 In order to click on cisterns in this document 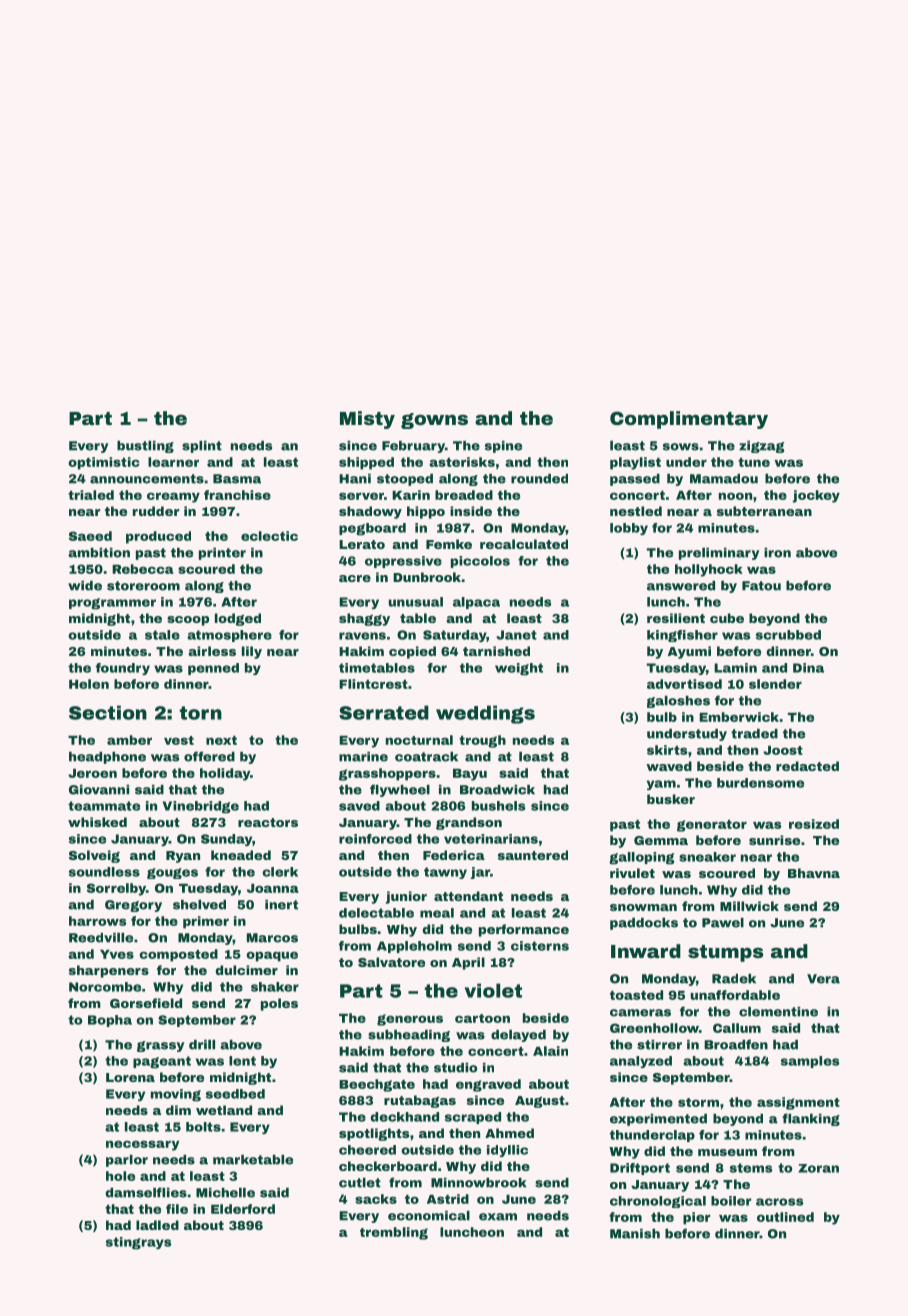, I will do `click(540, 946)`.
